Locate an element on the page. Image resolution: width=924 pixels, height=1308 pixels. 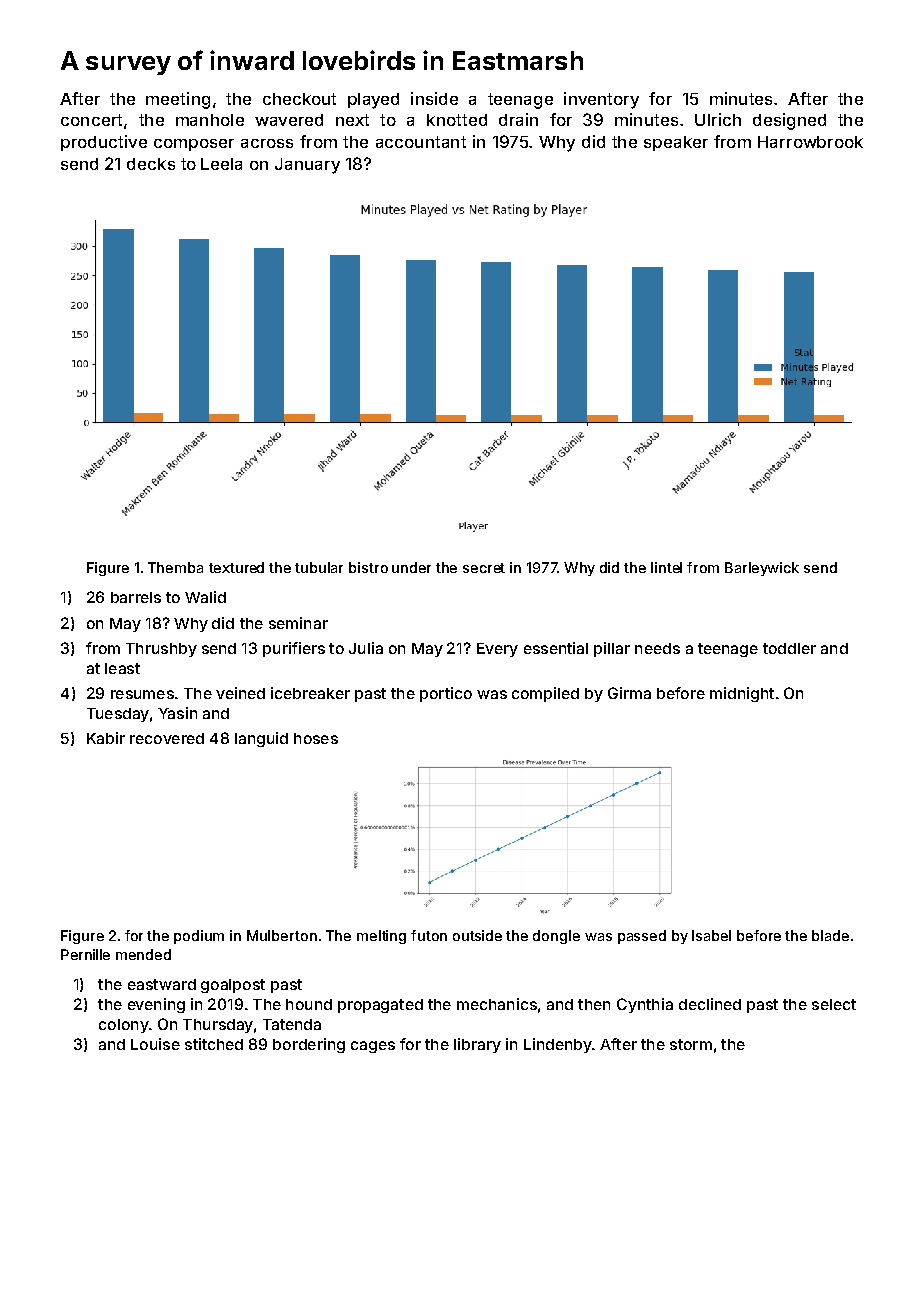
midnight is located at coordinates (742, 694).
